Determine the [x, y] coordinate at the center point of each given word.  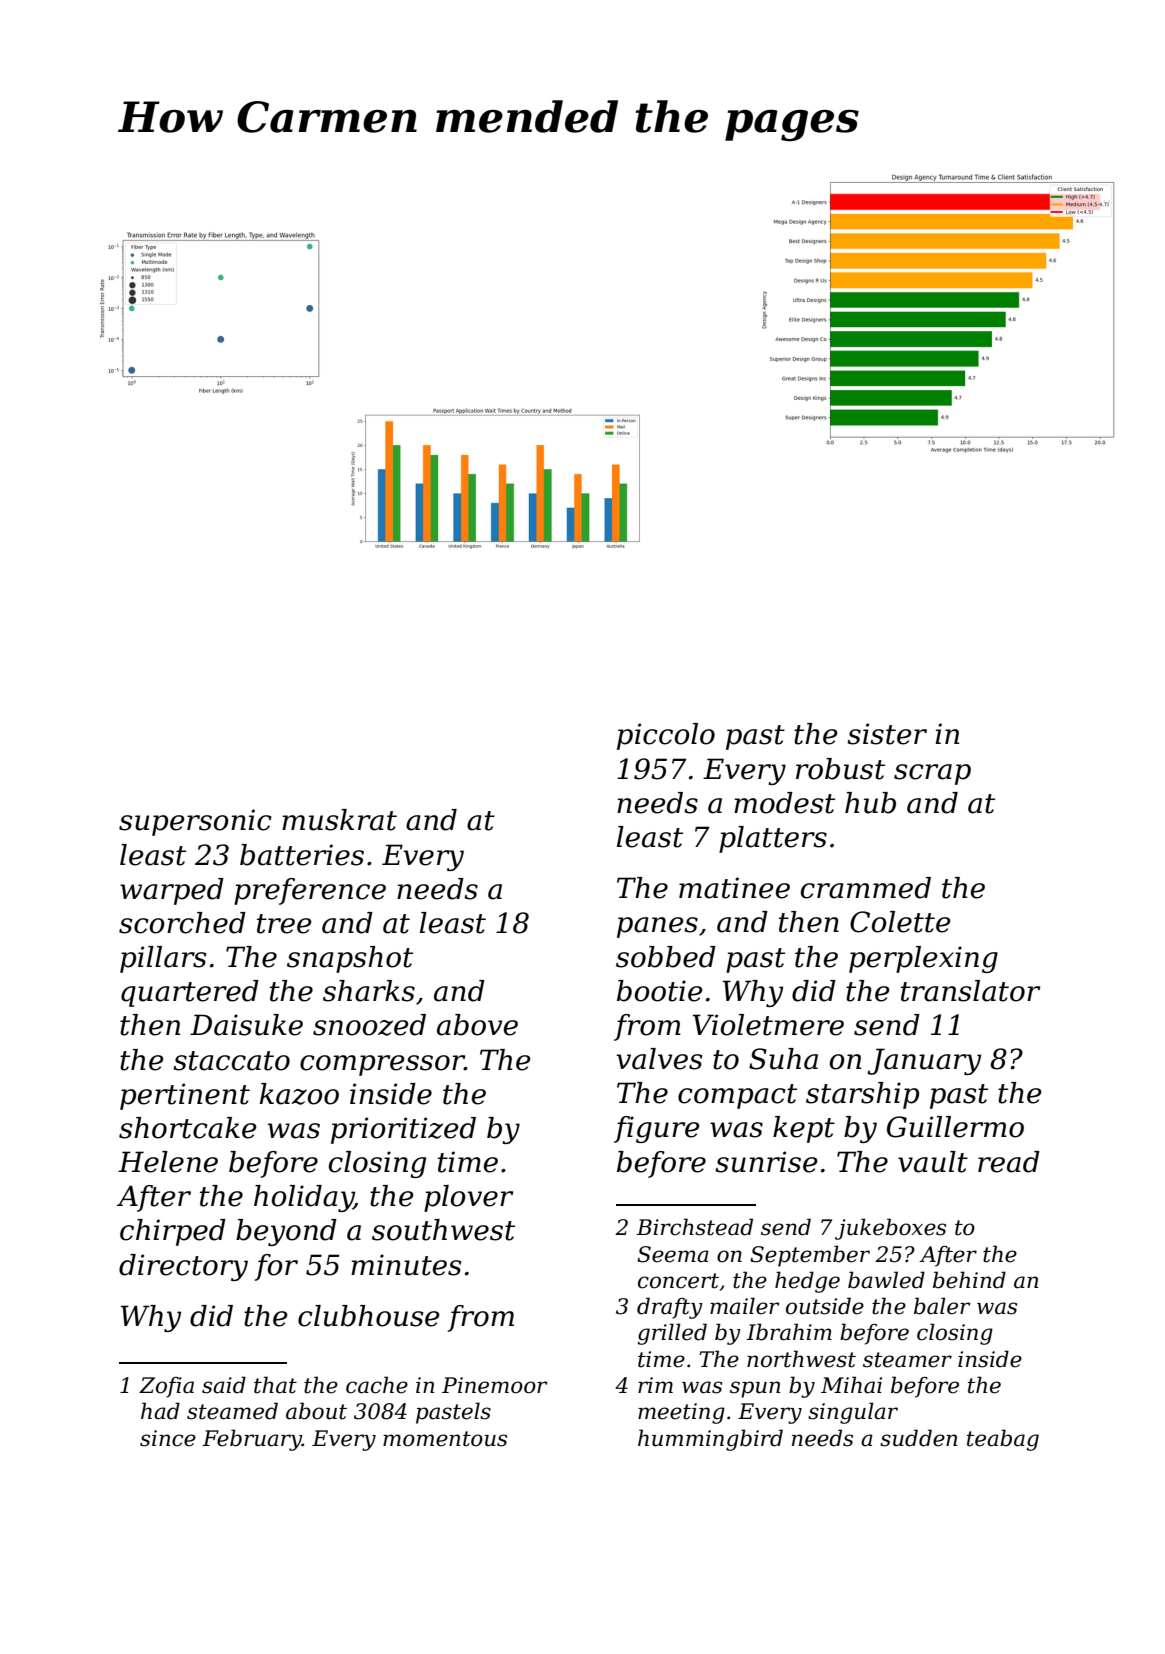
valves [659, 1059]
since [168, 1438]
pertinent [185, 1096]
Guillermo [955, 1127]
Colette [900, 922]
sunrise [766, 1162]
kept [804, 1129]
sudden [919, 1438]
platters [773, 839]
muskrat [339, 820]
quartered [190, 993]
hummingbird [710, 1440]
